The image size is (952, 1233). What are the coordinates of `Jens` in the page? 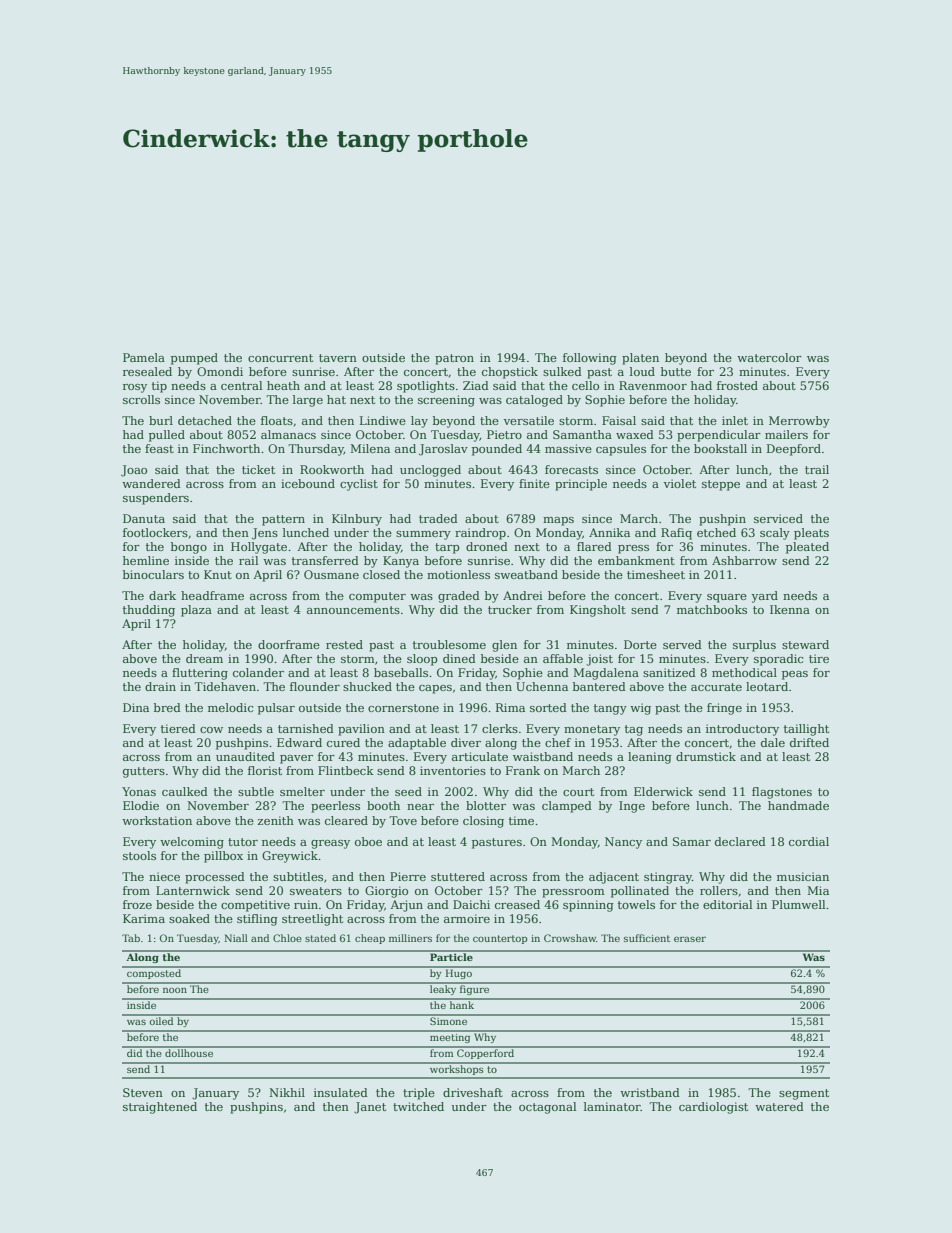 It's located at (265, 534).
